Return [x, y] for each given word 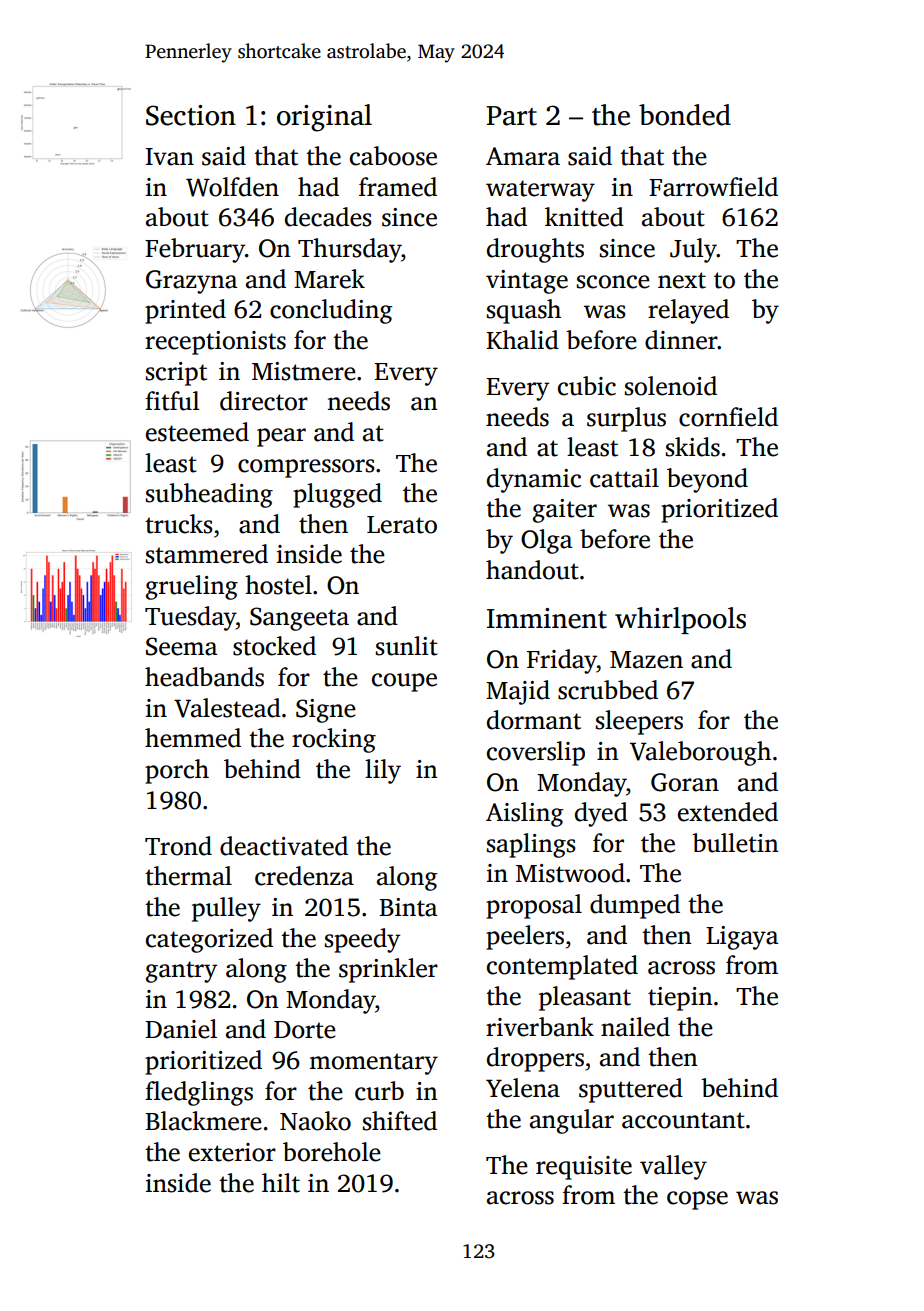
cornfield [728, 417]
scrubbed [608, 690]
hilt [281, 1183]
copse [697, 1200]
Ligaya [742, 938]
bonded [685, 115]
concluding [331, 311]
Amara [523, 156]
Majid [518, 692]
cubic [587, 386]
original [324, 118]
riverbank [540, 1027]
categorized [209, 940]
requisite [584, 1168]
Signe [326, 711]
